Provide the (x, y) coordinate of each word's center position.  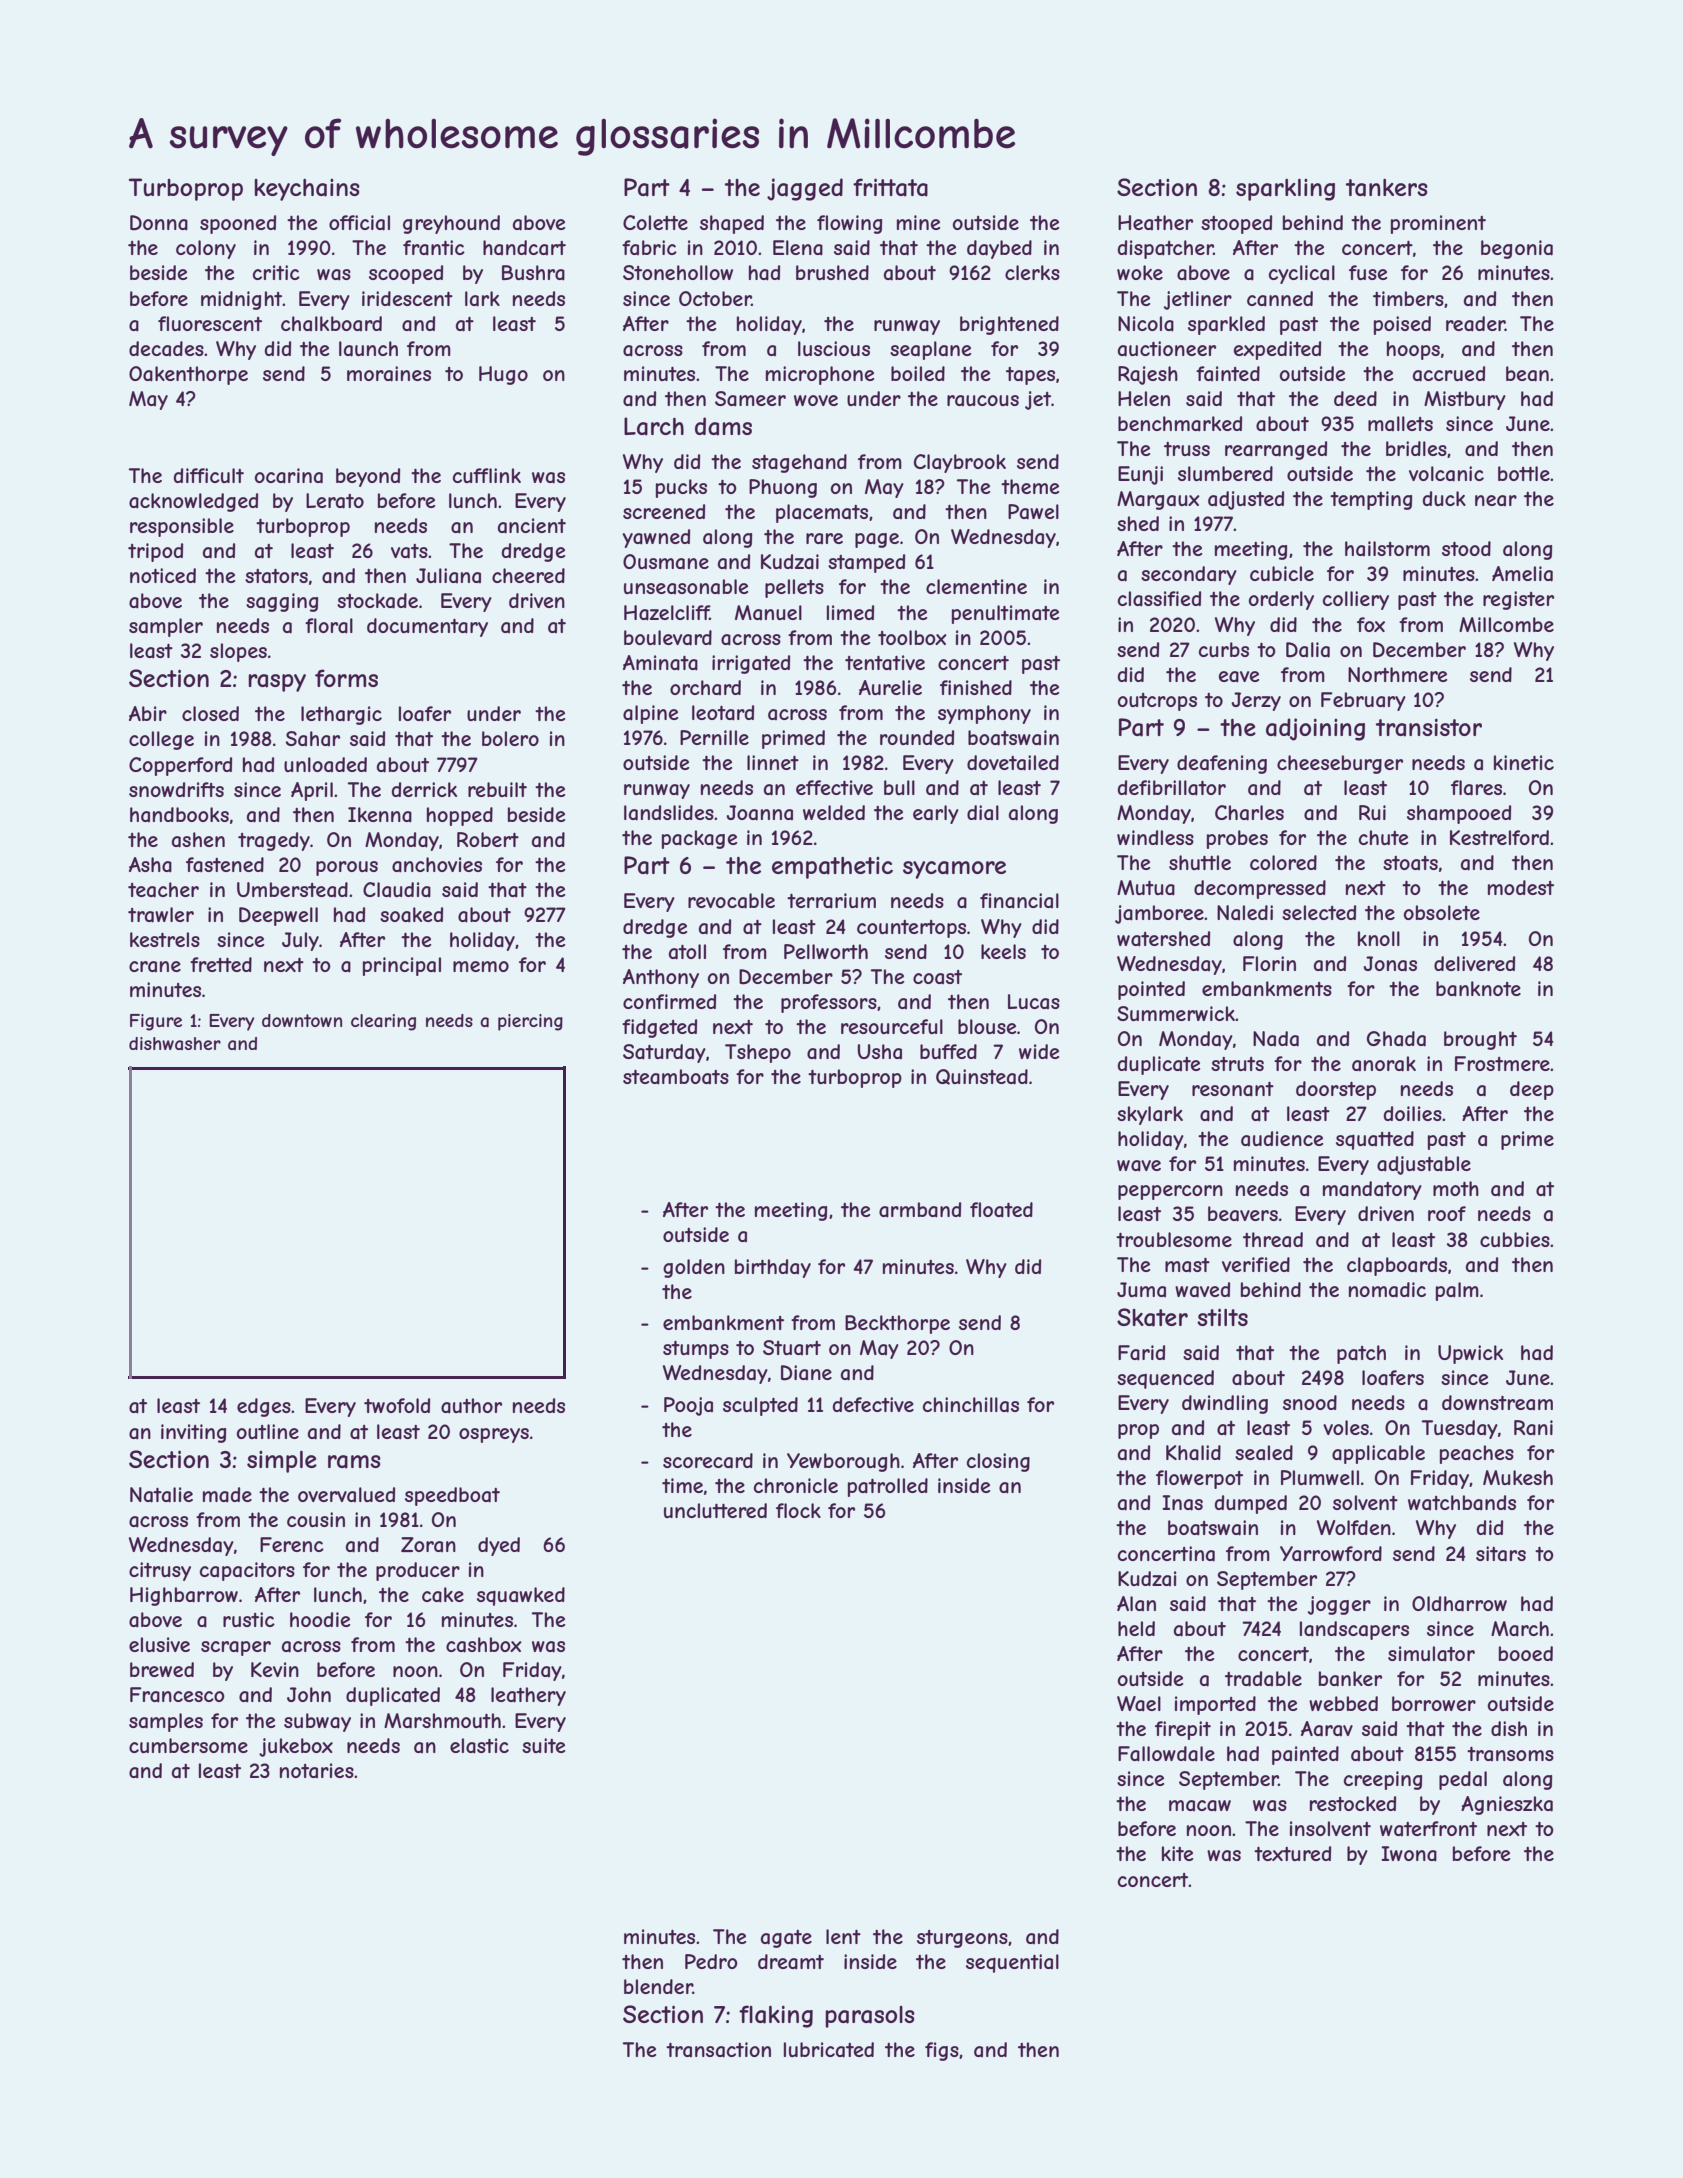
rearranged (1276, 450)
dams (723, 426)
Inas (1182, 1503)
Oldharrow (1459, 1604)
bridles (1416, 448)
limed (850, 612)
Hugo (503, 375)
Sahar (312, 738)
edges (264, 1407)
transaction (718, 2050)
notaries (317, 1770)
